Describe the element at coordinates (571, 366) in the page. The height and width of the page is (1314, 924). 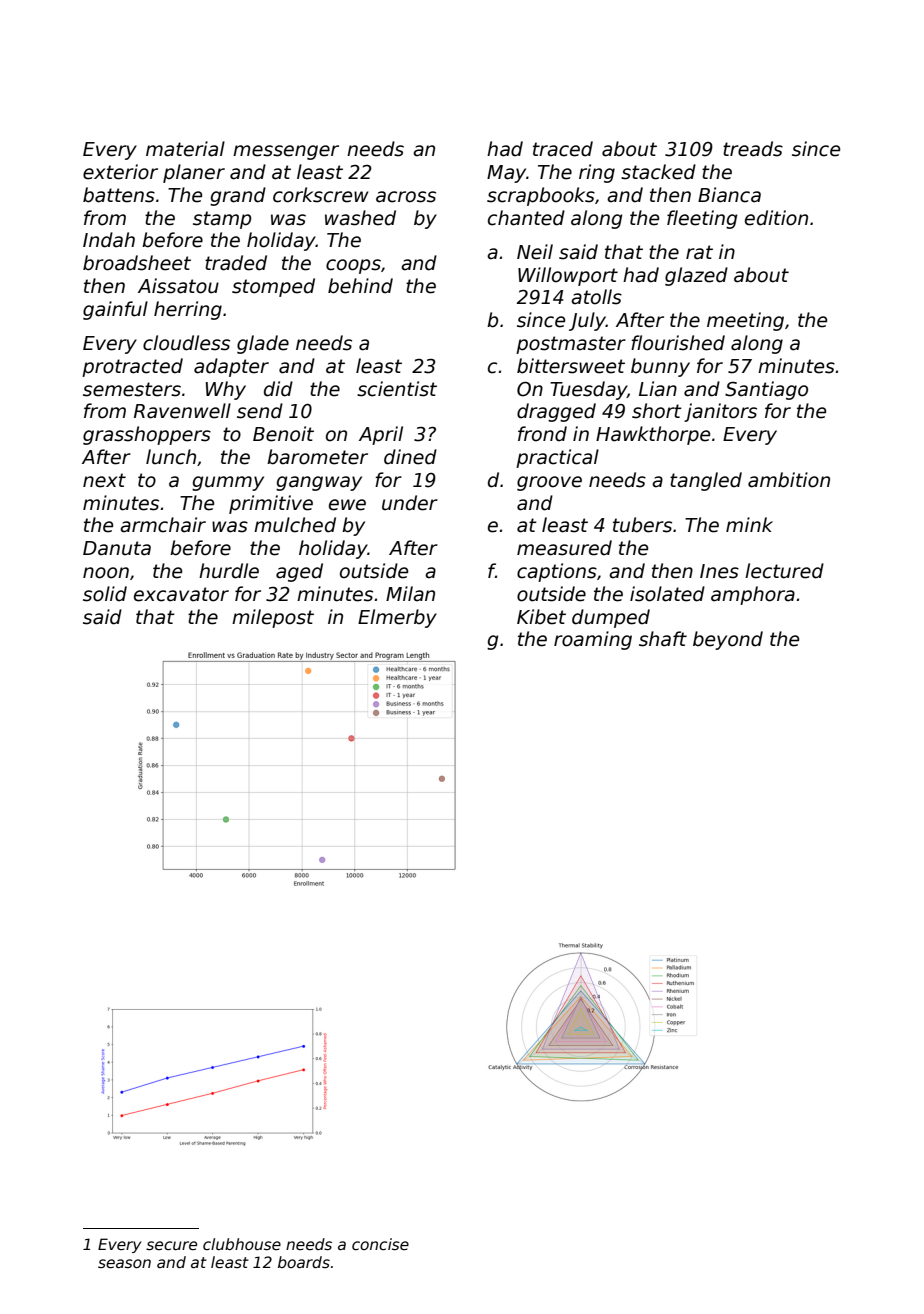
I see `bittersweet` at that location.
